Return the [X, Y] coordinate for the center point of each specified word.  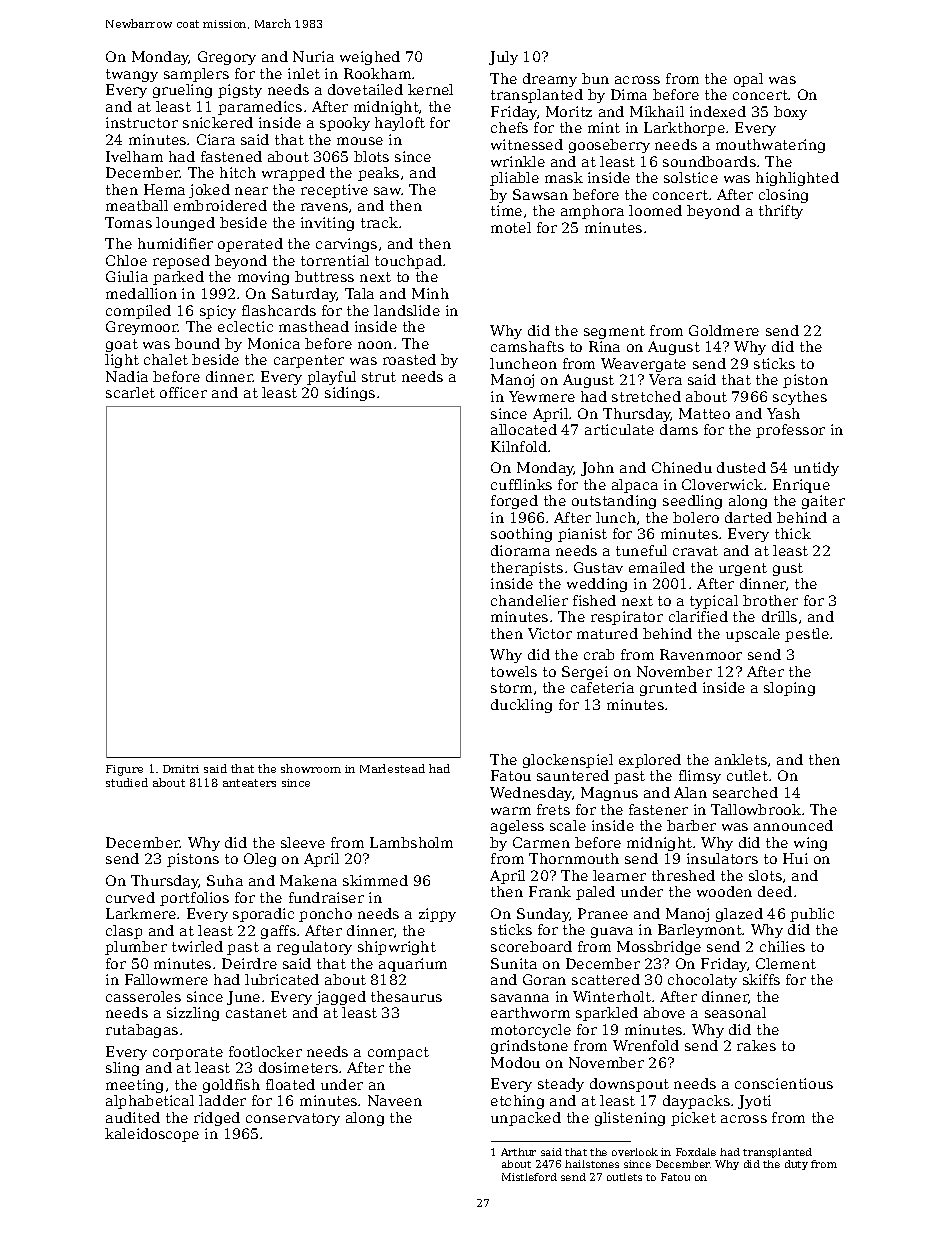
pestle [807, 635]
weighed [370, 58]
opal [748, 80]
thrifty [781, 212]
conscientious [784, 1083]
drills [779, 616]
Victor [550, 633]
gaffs [278, 932]
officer [183, 392]
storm [511, 688]
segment [614, 332]
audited [133, 1117]
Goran [544, 979]
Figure [124, 770]
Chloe [126, 260]
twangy [132, 75]
